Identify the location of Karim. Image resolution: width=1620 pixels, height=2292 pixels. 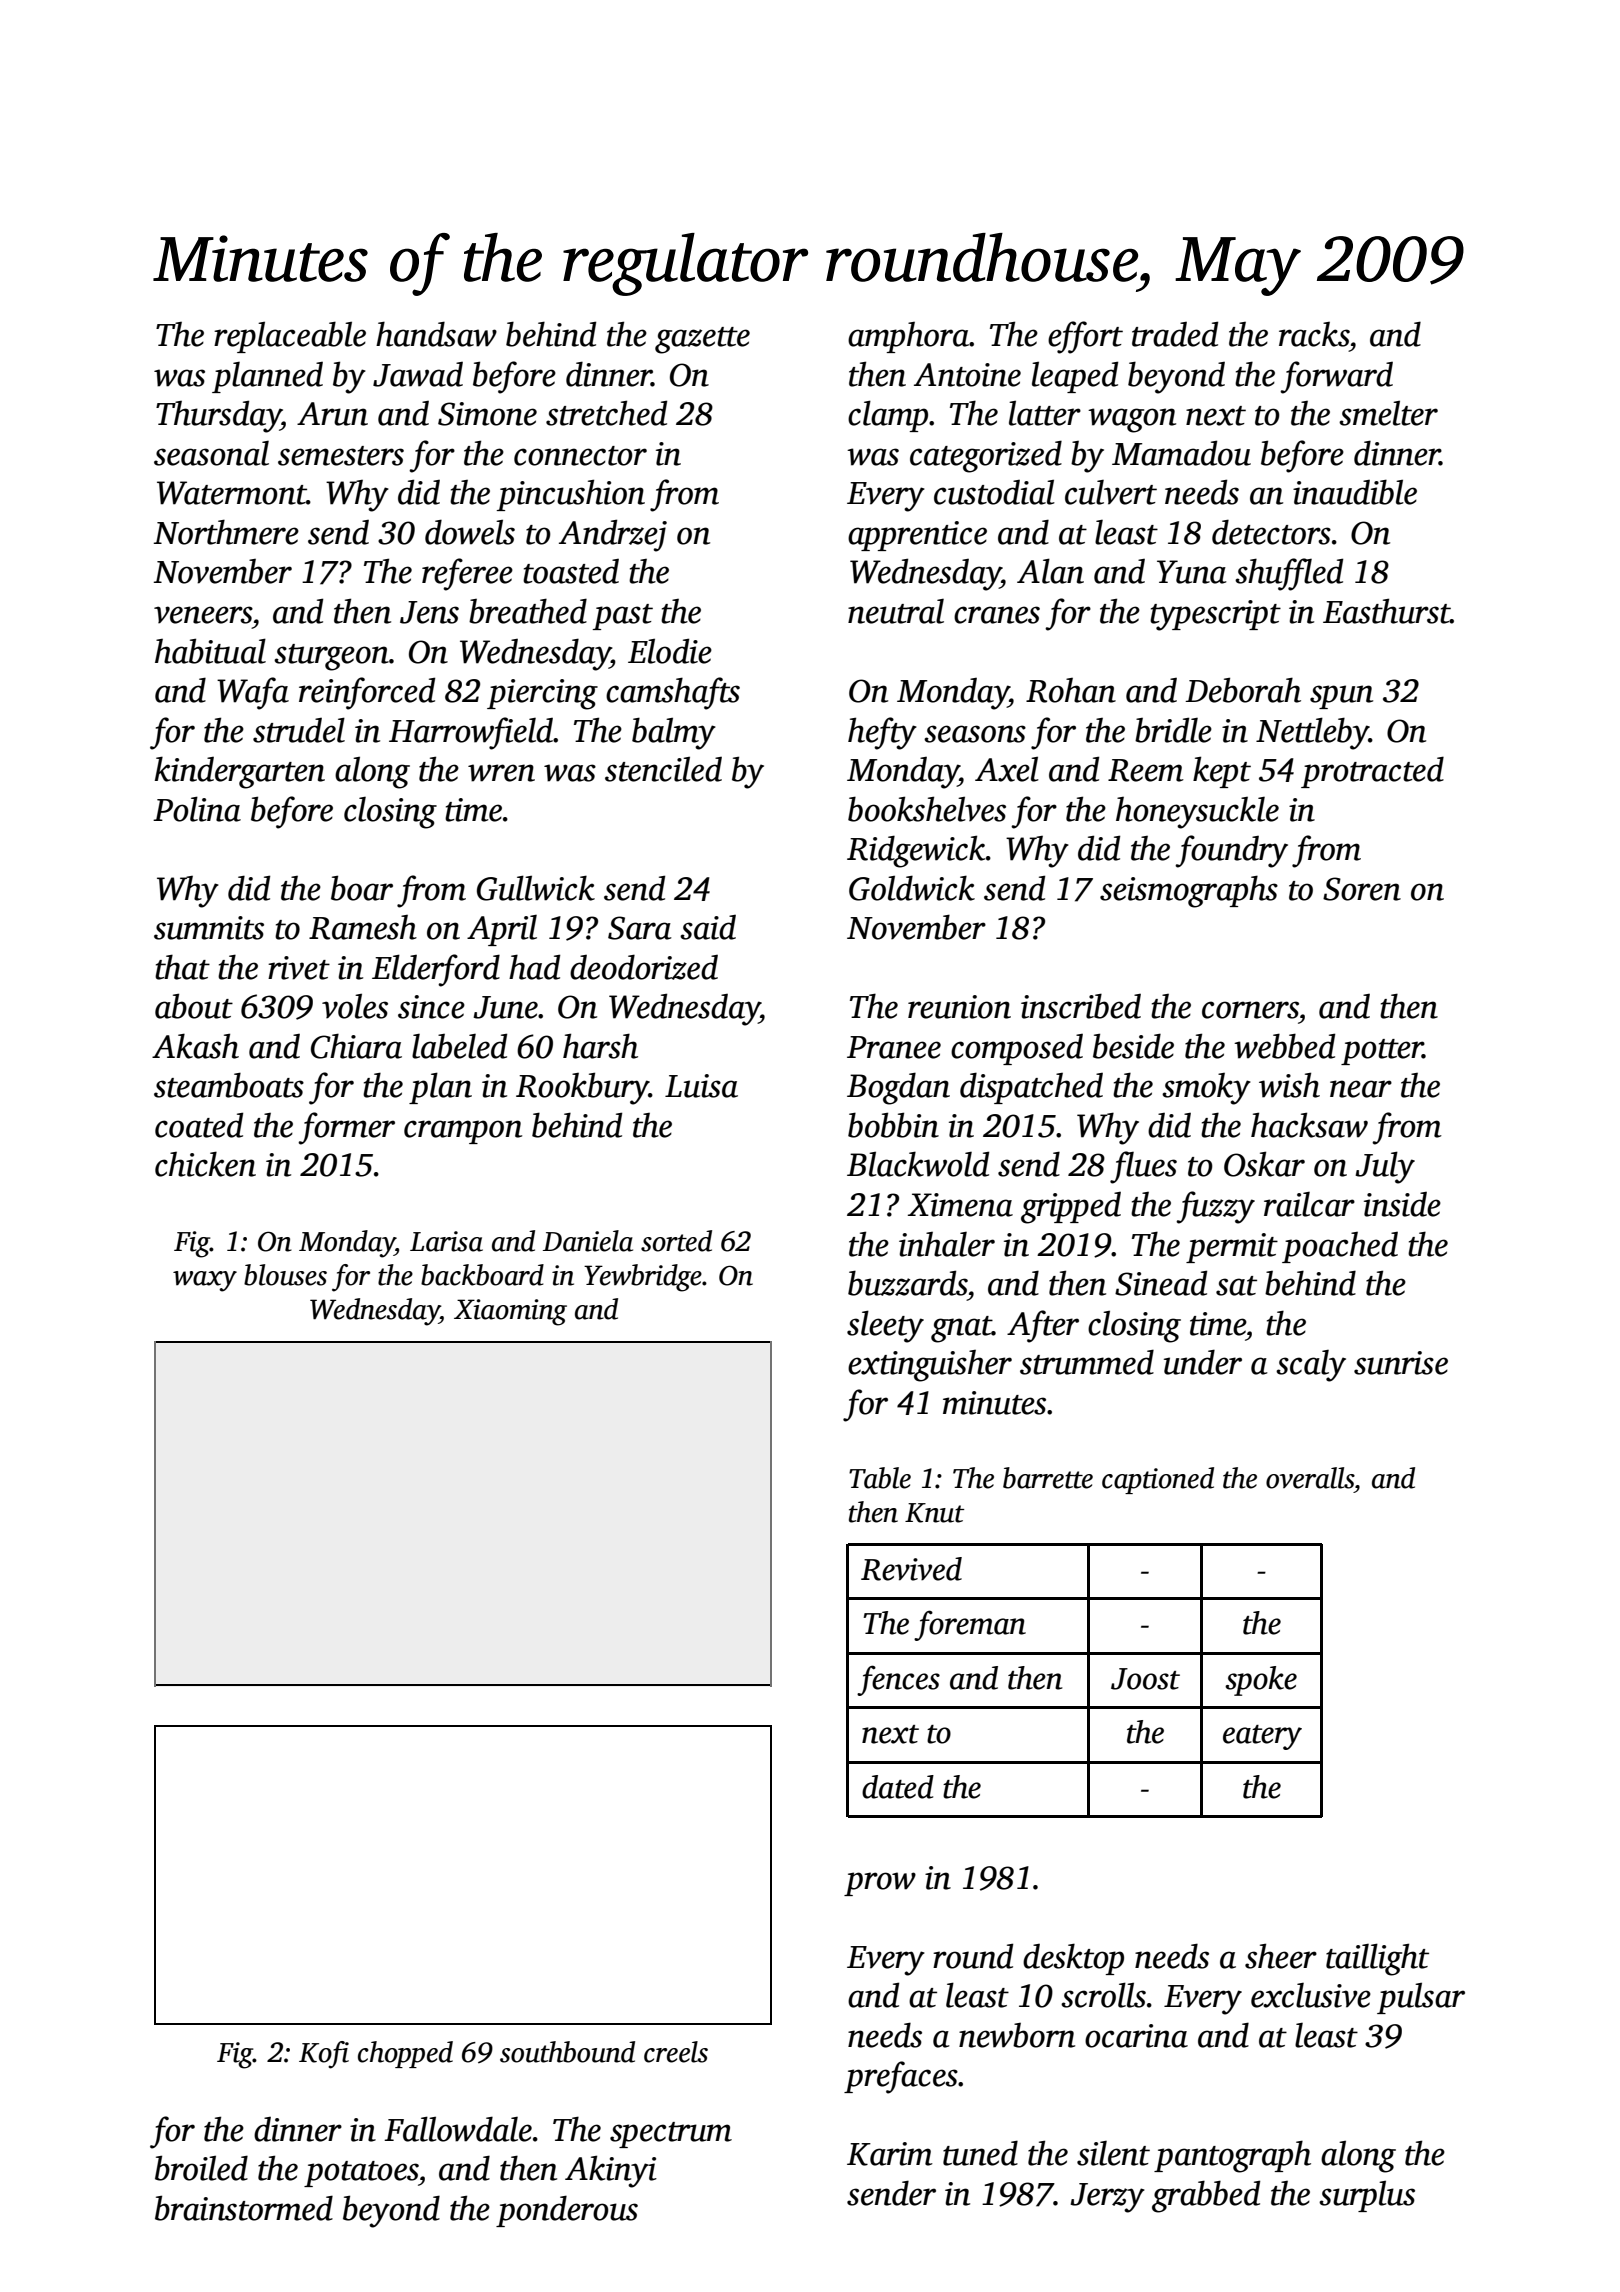
(890, 2154).
